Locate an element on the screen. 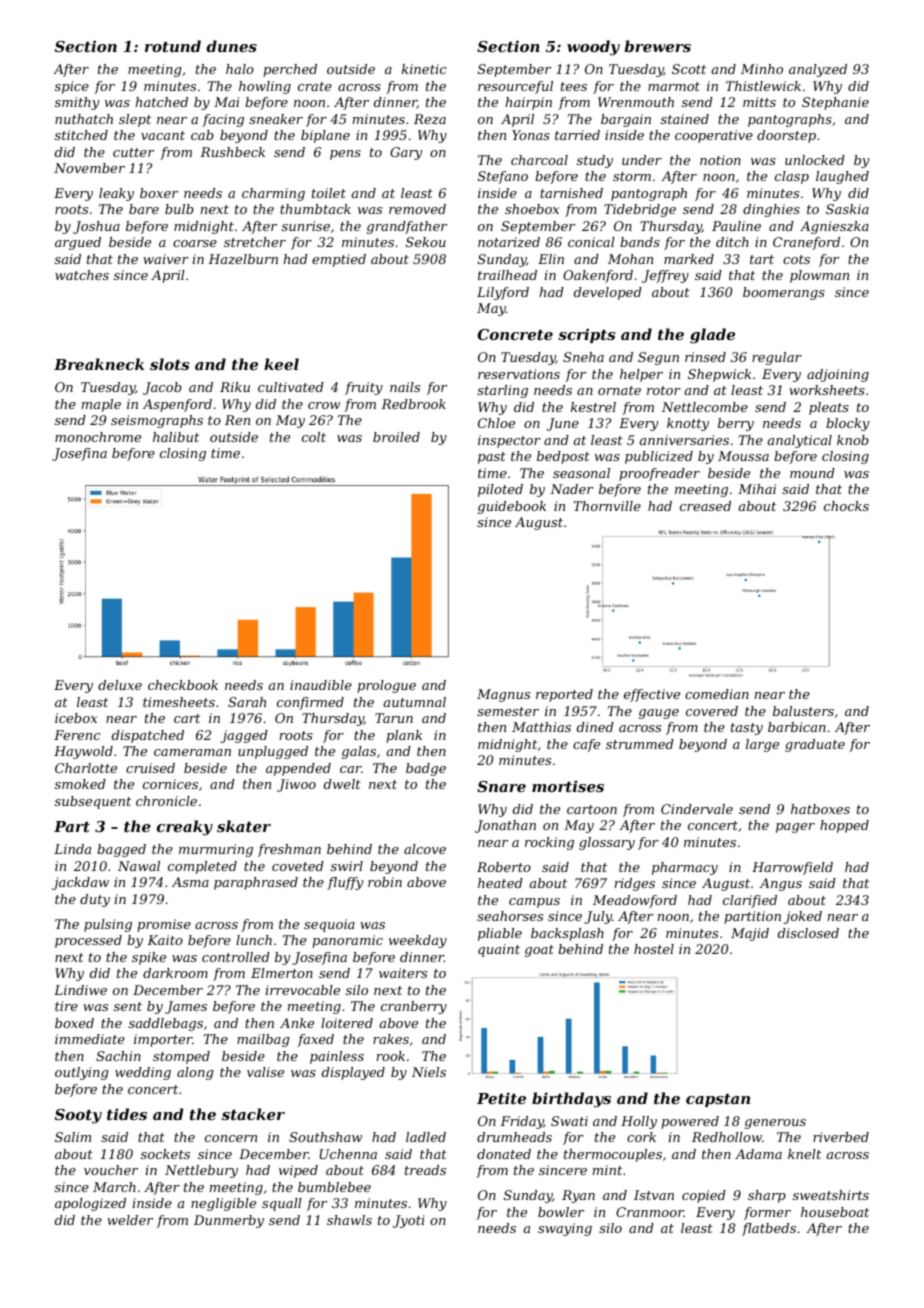  Sekou is located at coordinates (426, 242).
